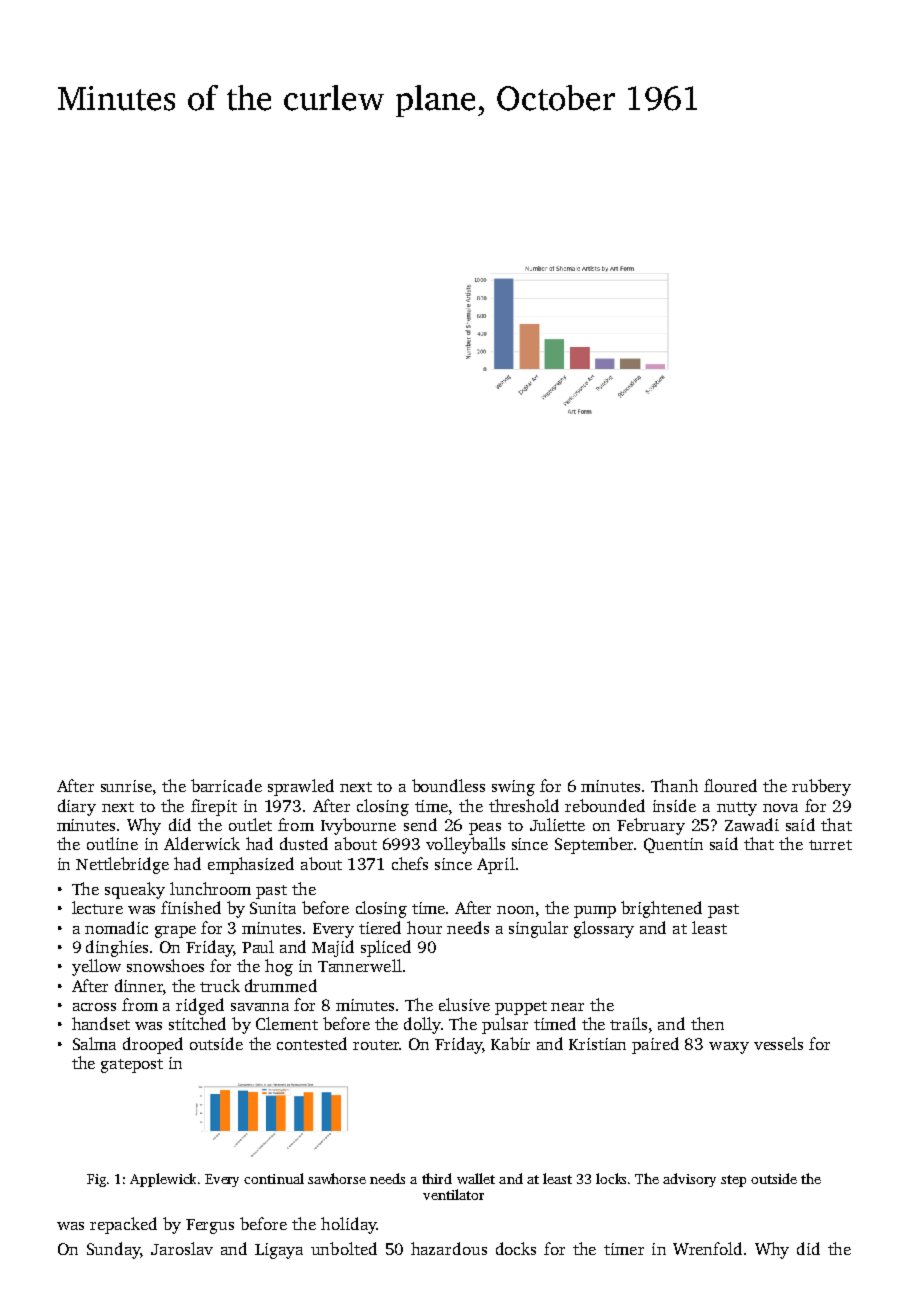  I want to click on volleyballs, so click(465, 845).
